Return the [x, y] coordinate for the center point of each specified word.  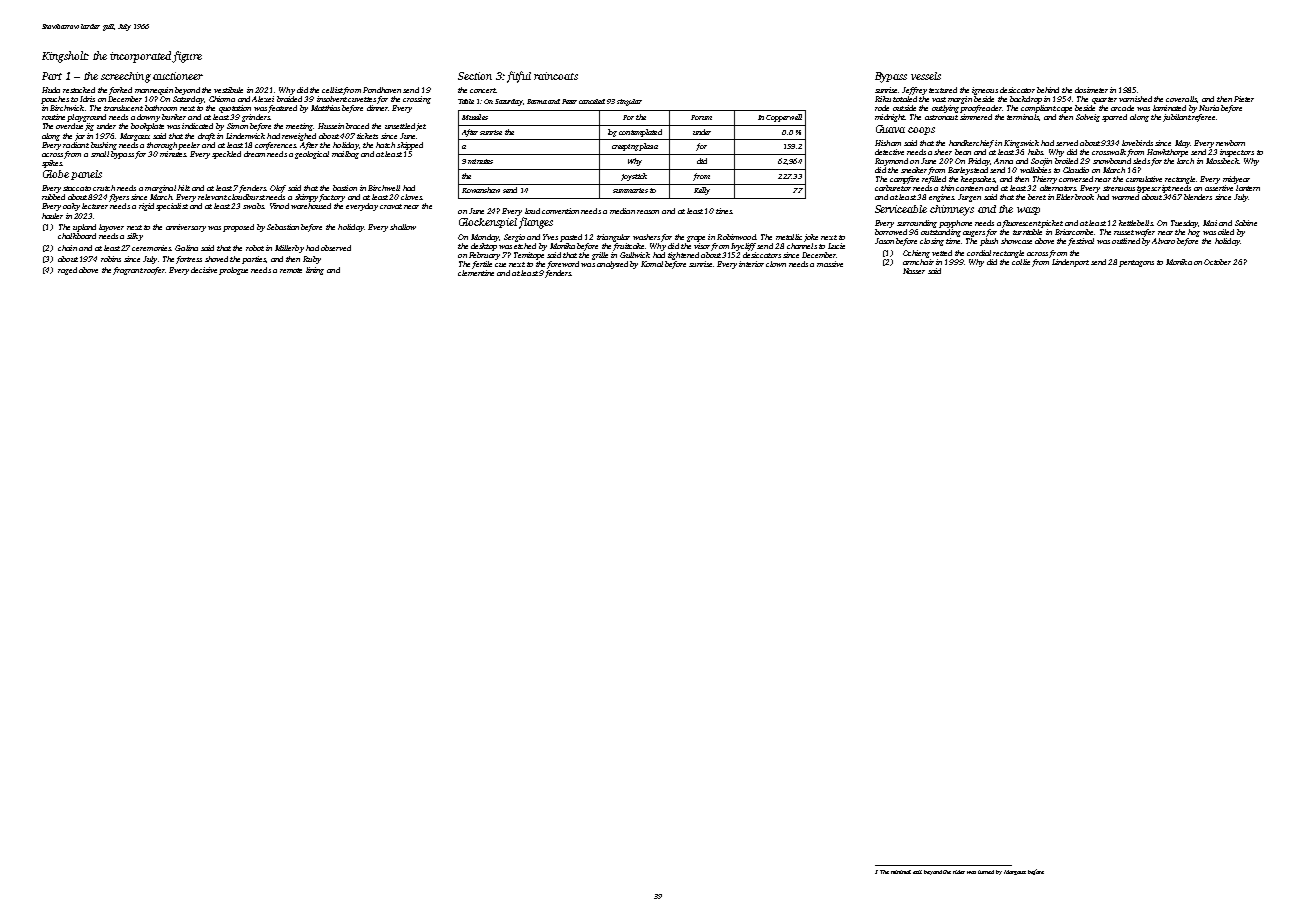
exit [917, 872]
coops [921, 131]
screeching [126, 77]
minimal [901, 872]
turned [986, 872]
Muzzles [475, 117]
